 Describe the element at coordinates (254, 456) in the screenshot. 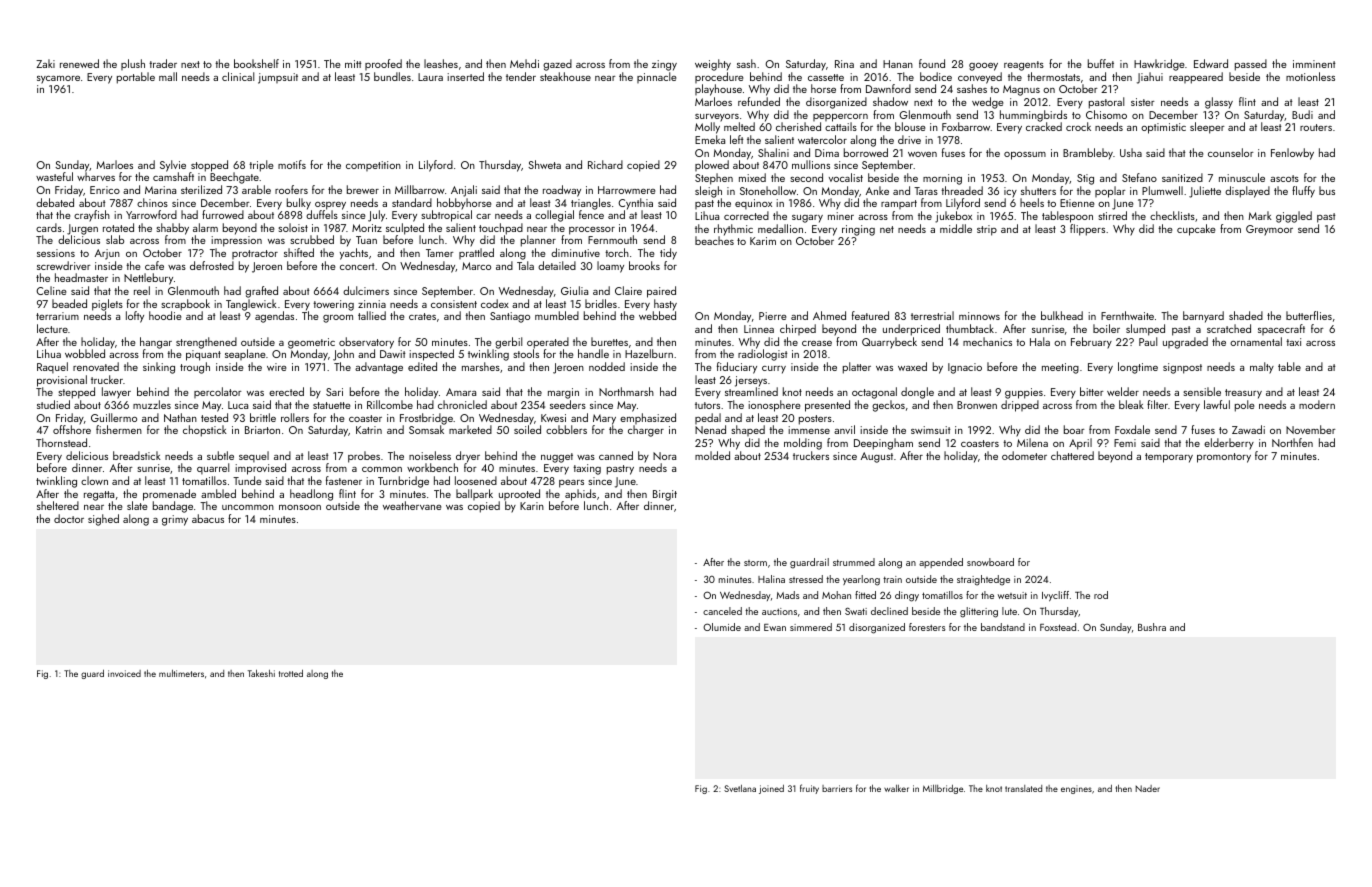

I see `sequel` at that location.
